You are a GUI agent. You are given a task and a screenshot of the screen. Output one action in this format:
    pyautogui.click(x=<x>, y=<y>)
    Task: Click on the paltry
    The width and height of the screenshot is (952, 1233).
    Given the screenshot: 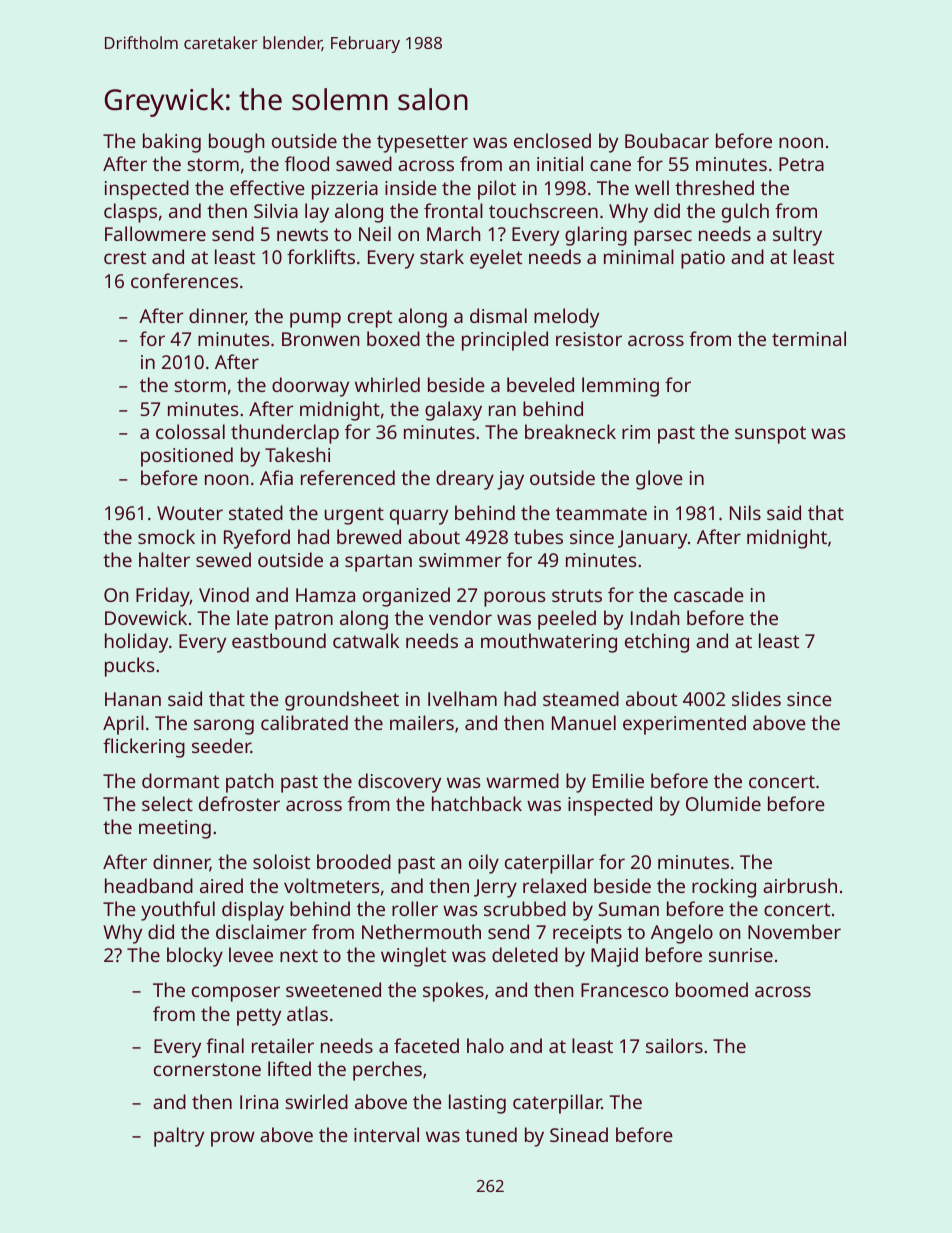 What is the action you would take?
    pyautogui.click(x=179, y=1137)
